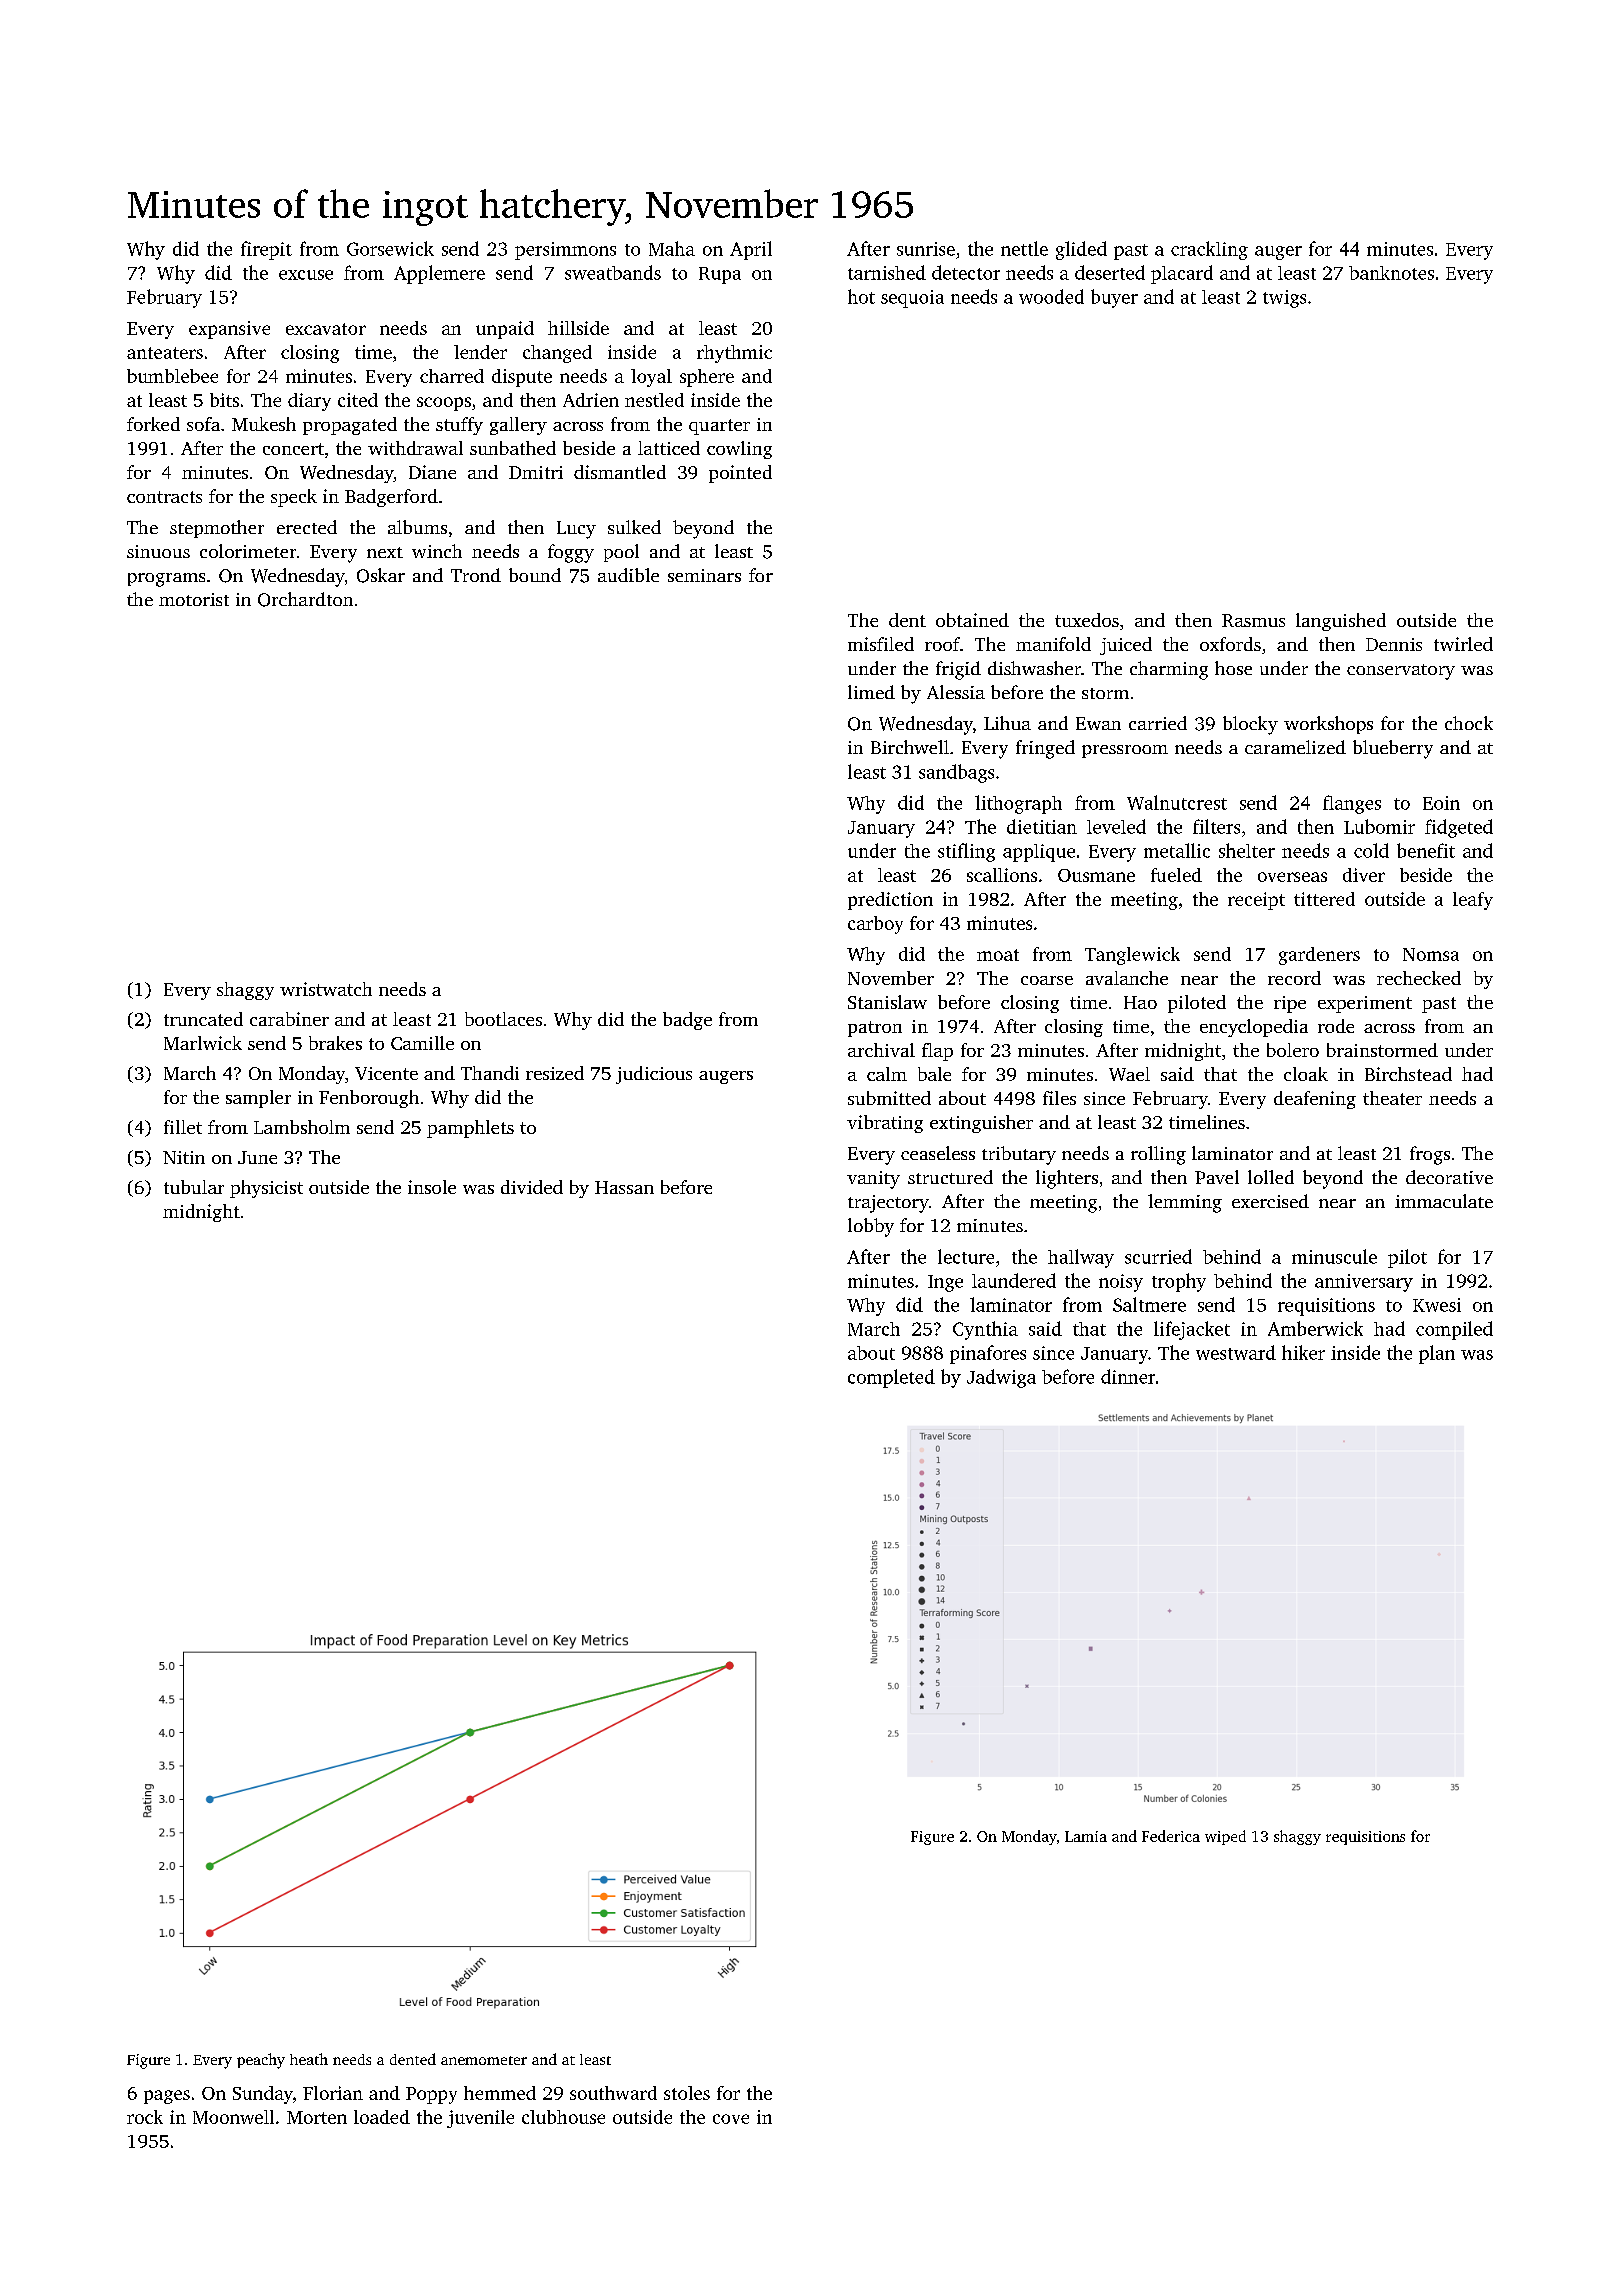  What do you see at coordinates (1225, 1837) in the document?
I see `wiped` at bounding box center [1225, 1837].
